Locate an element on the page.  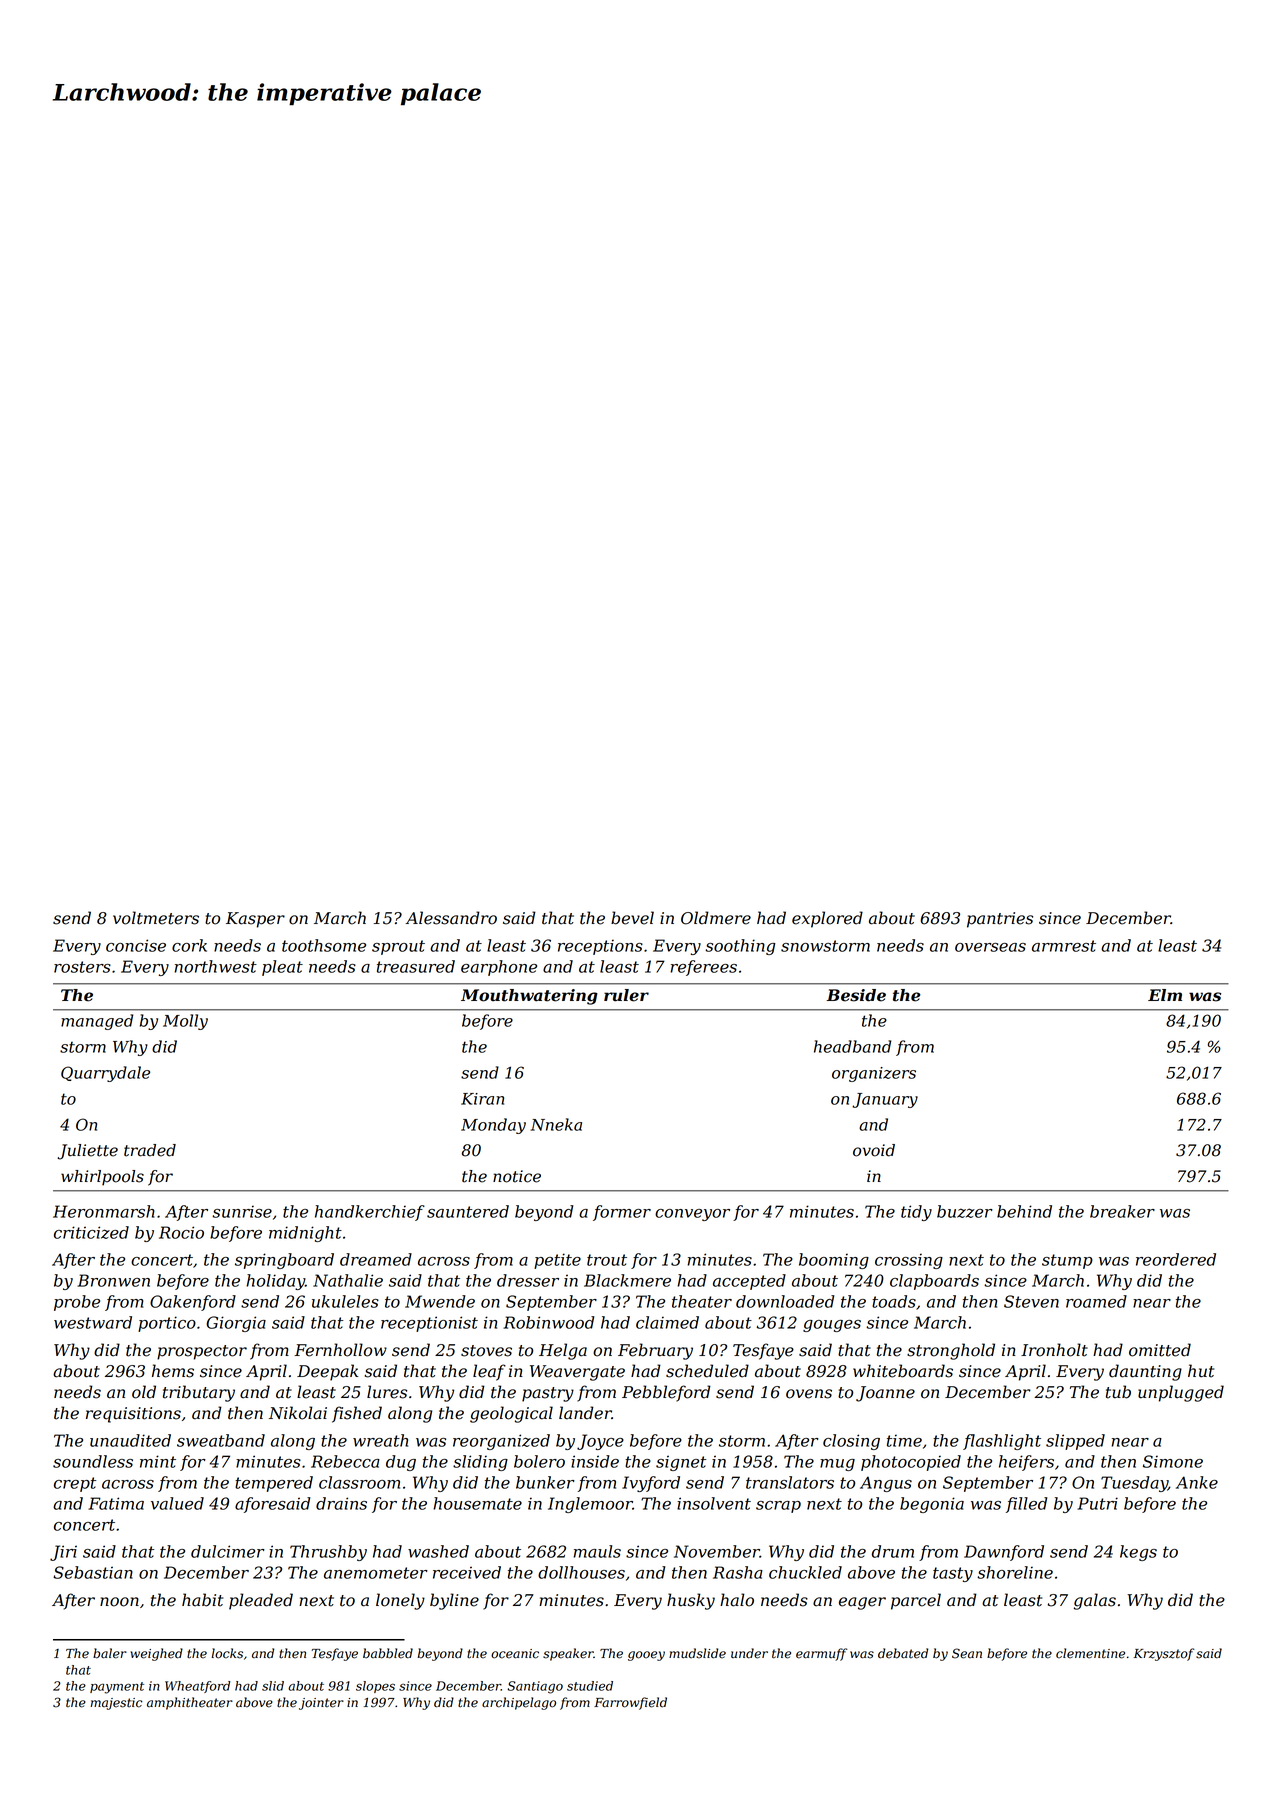
Elm is located at coordinates (1165, 995).
